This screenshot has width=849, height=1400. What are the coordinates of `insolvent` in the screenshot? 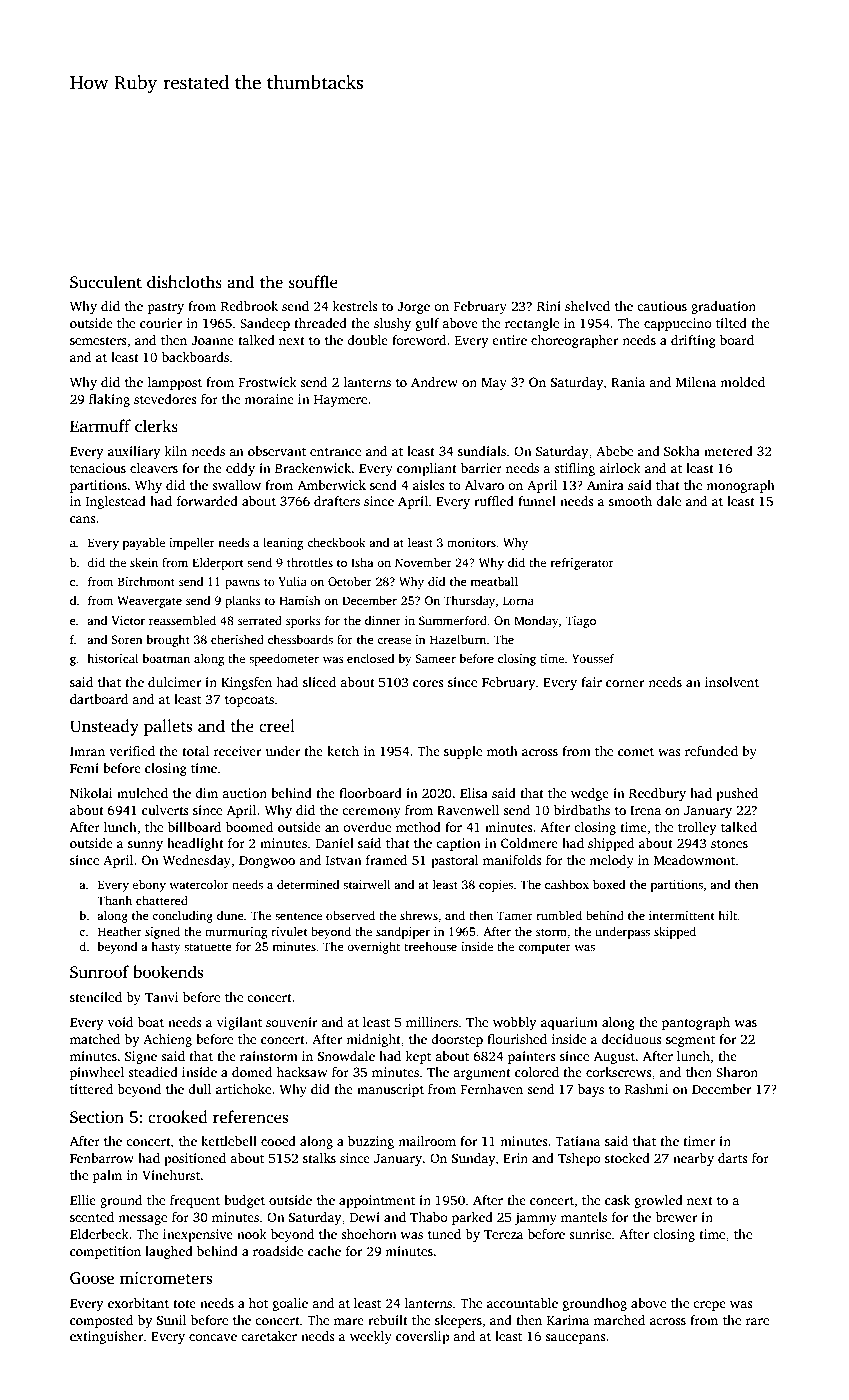 It's located at (732, 682).
